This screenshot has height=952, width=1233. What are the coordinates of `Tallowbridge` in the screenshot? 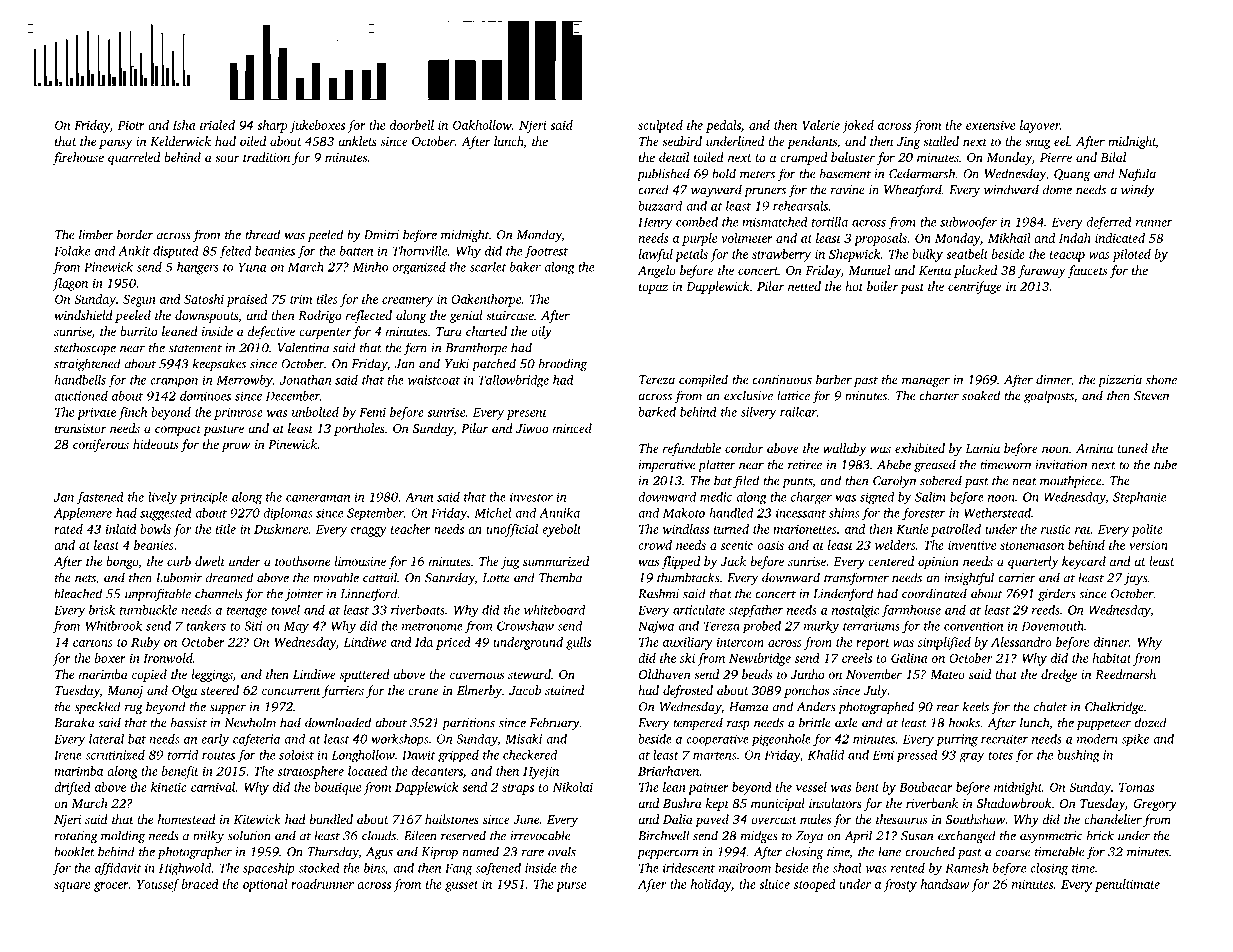 It's located at (514, 381).
